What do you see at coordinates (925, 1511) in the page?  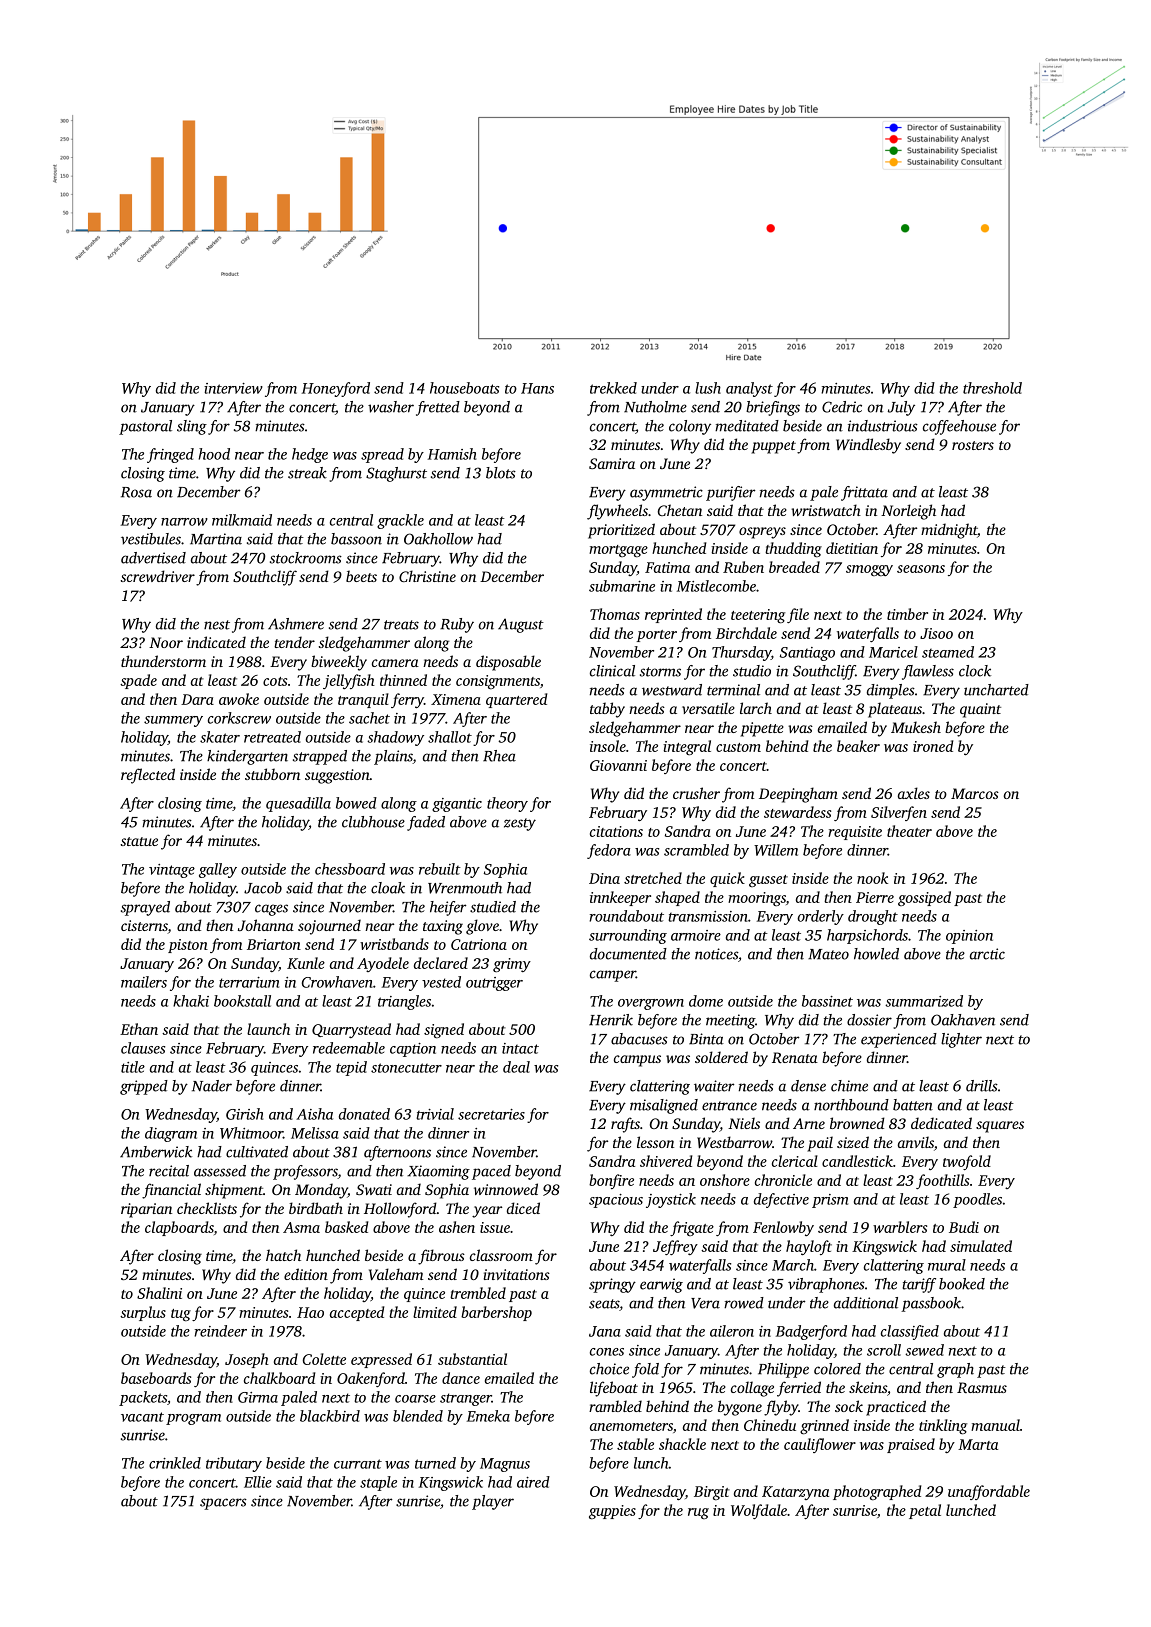 I see `petal` at bounding box center [925, 1511].
